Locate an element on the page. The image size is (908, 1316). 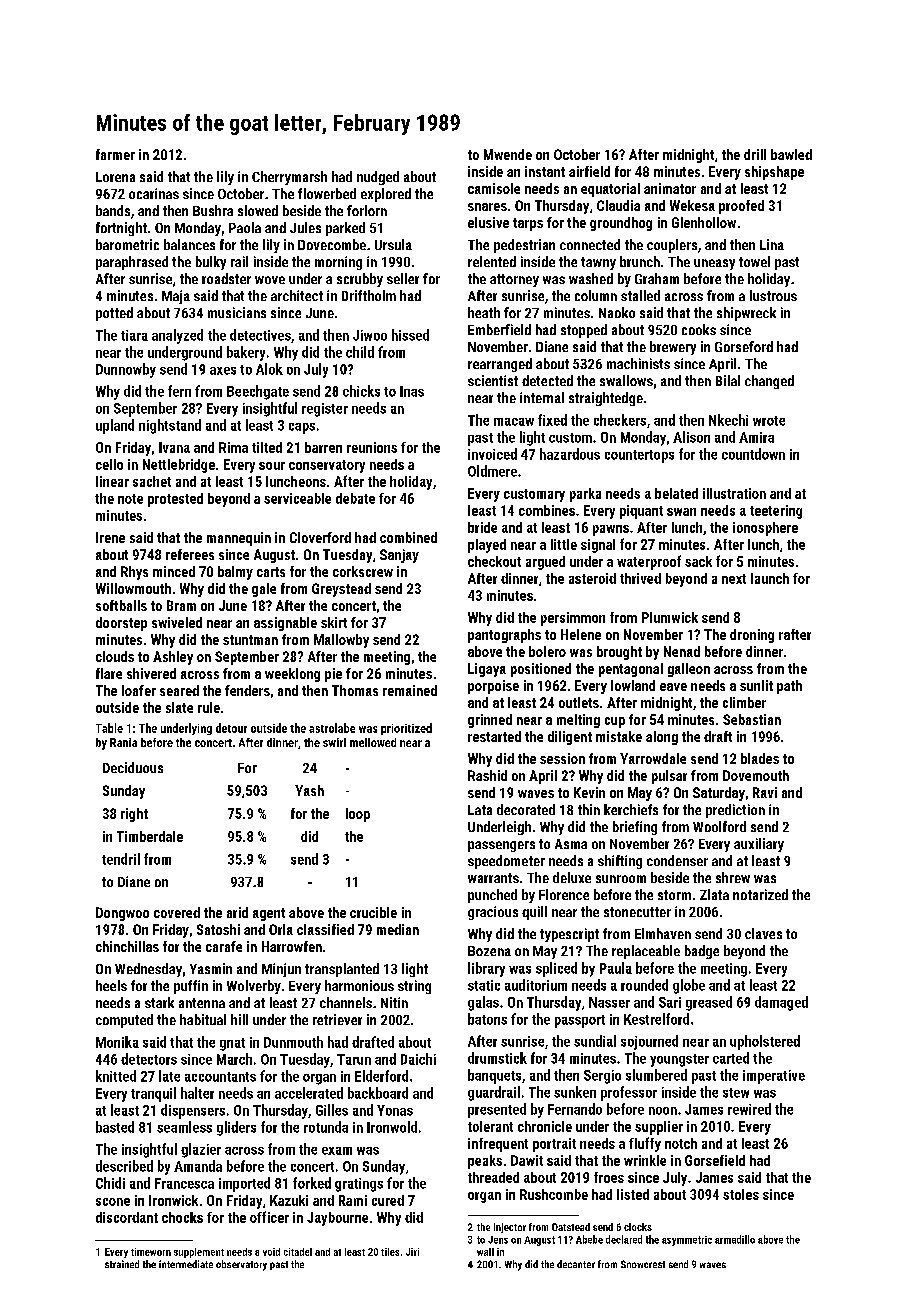
flowerbed is located at coordinates (327, 193).
